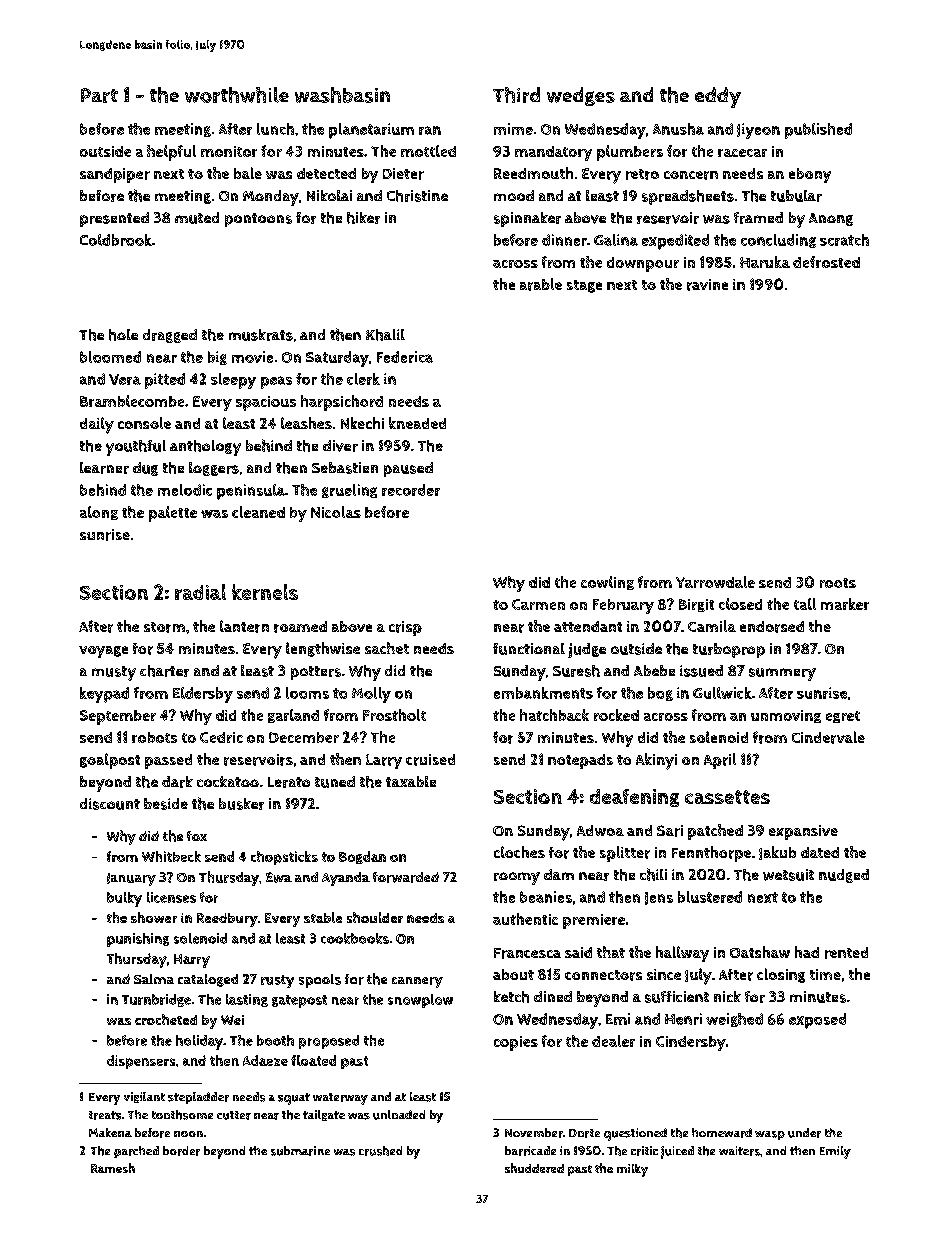 The height and width of the screenshot is (1233, 952). What do you see at coordinates (105, 1115) in the screenshot?
I see `treats` at bounding box center [105, 1115].
